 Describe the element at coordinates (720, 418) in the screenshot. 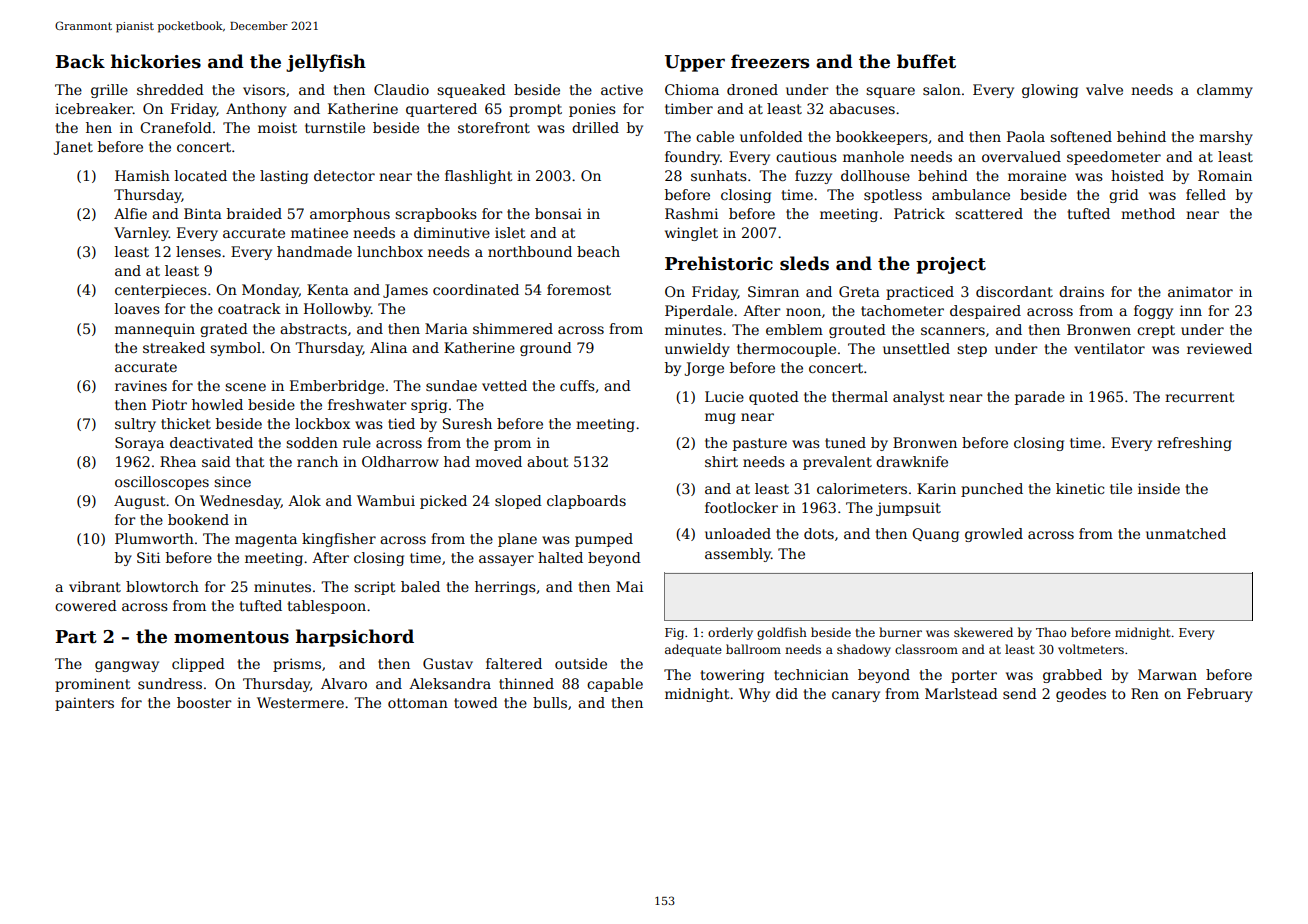

I see `mug` at that location.
